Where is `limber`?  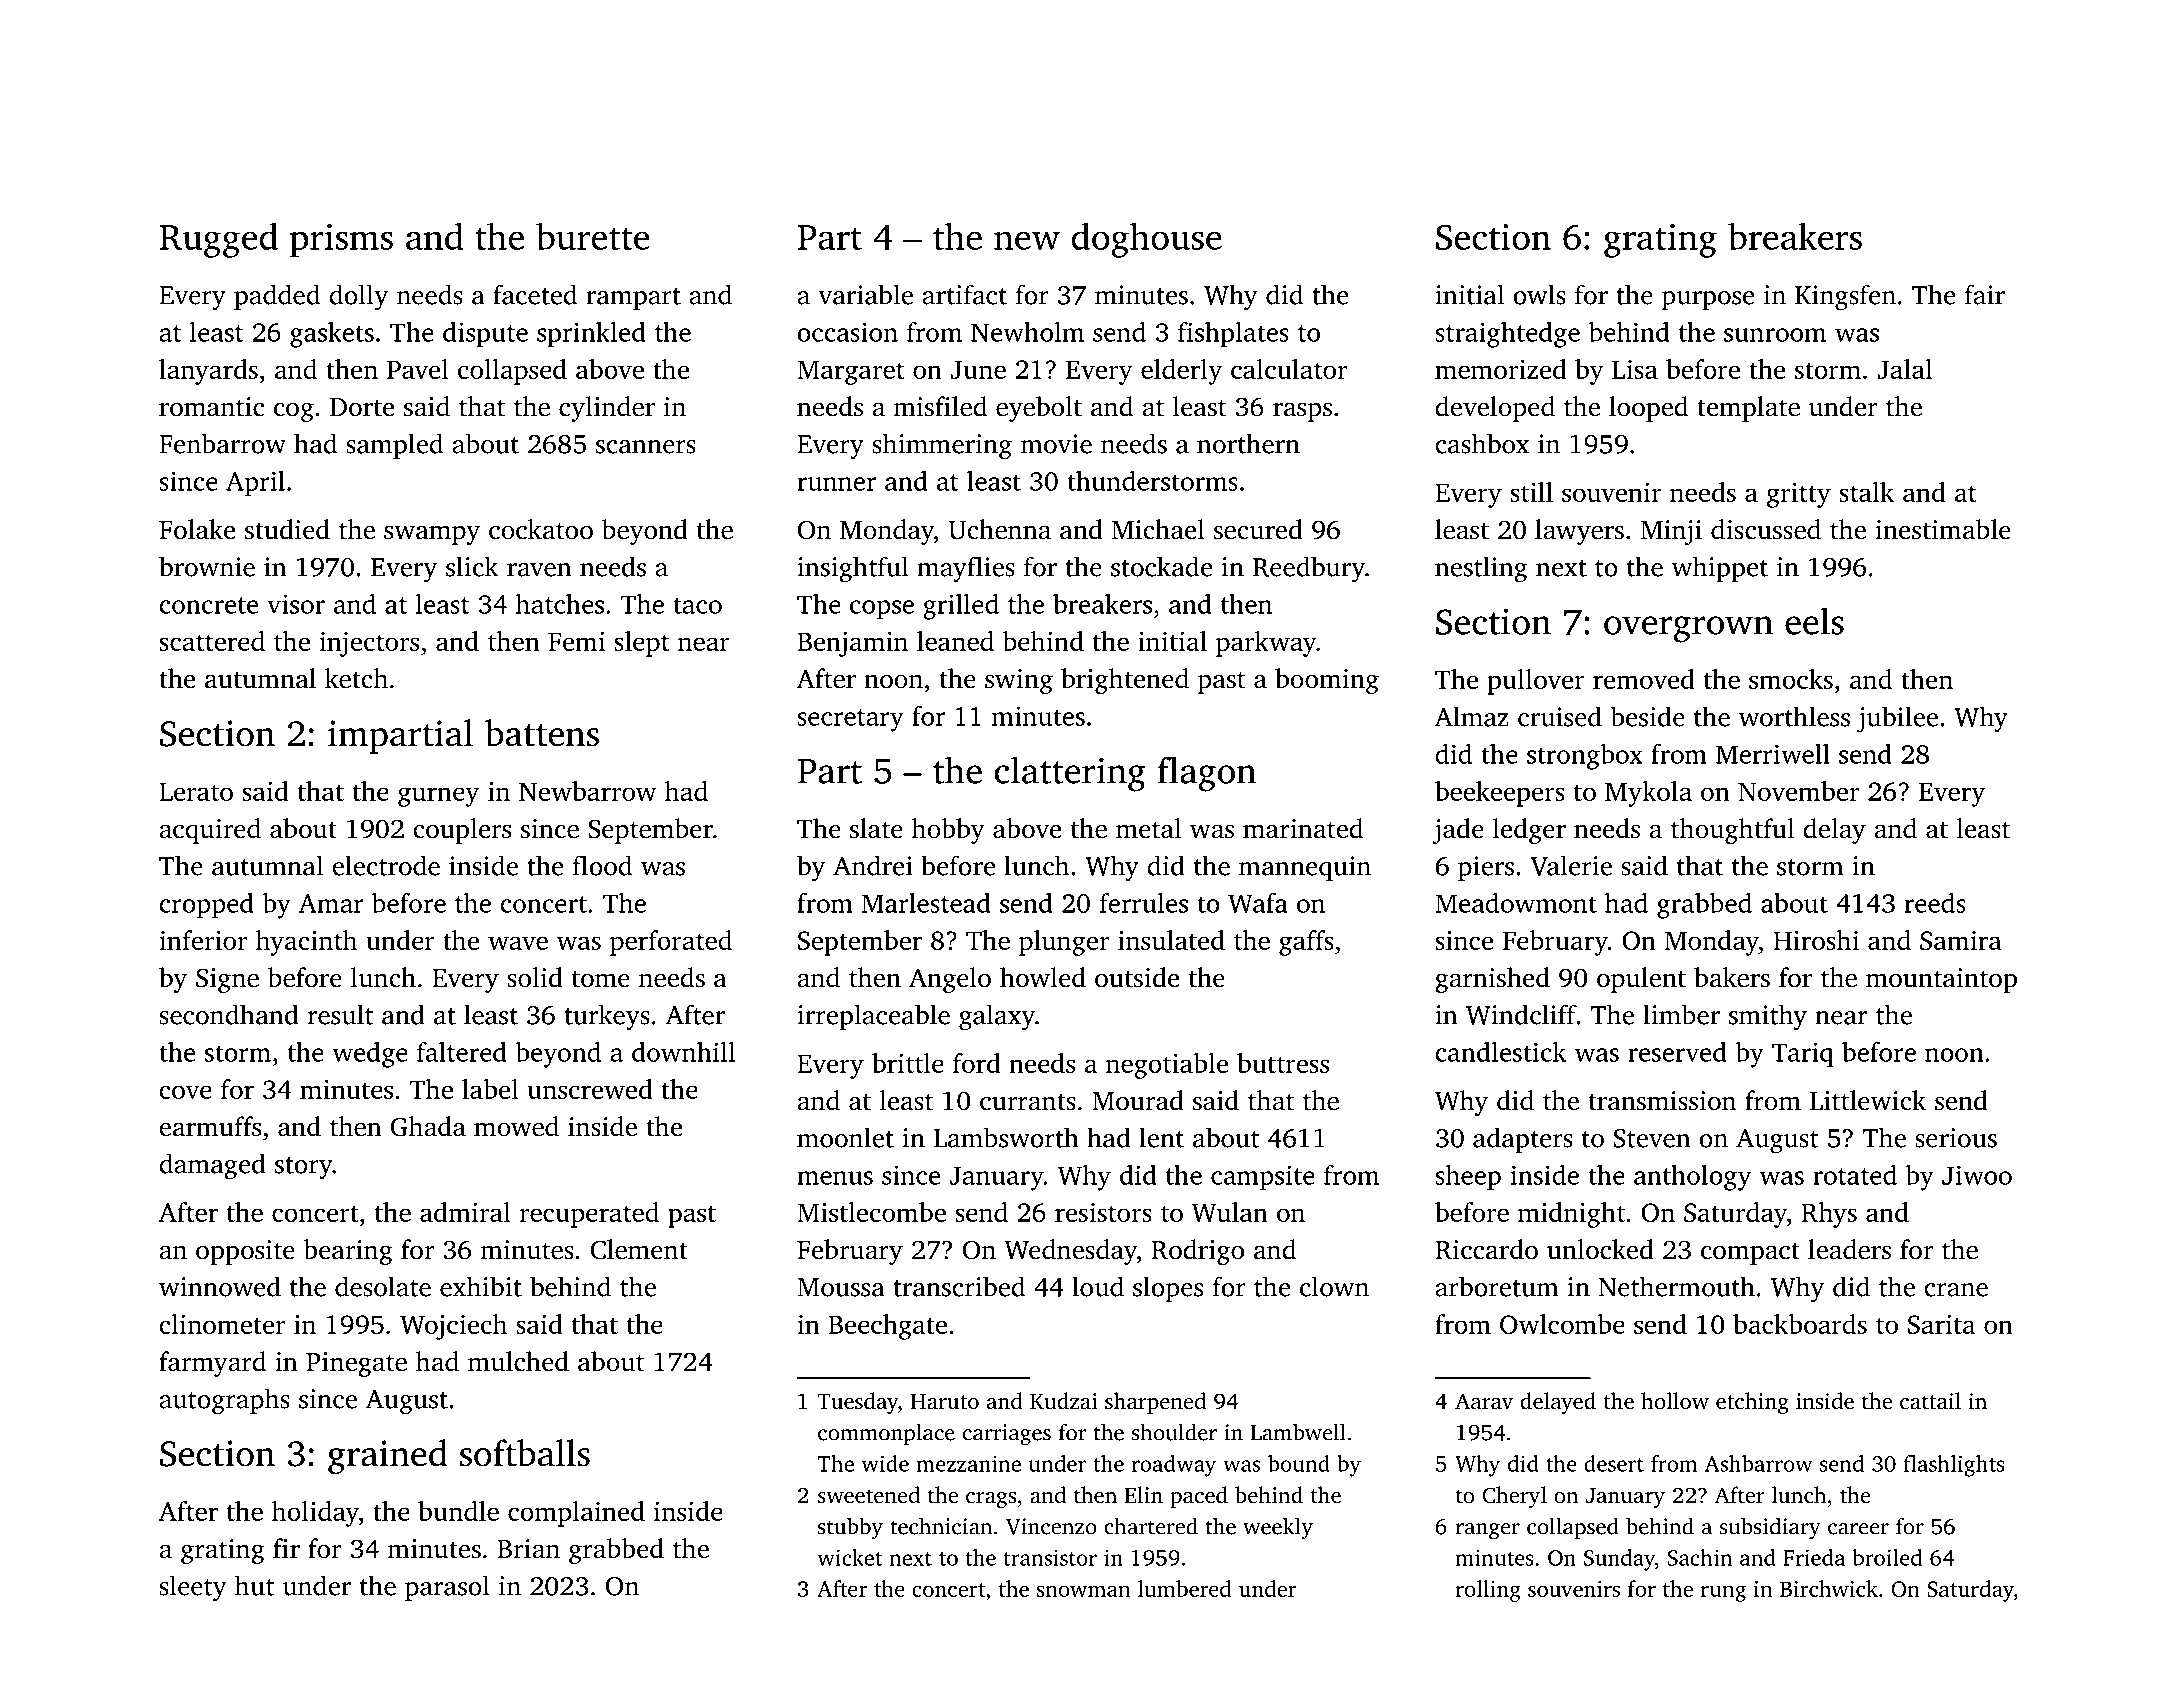 limber is located at coordinates (1681, 1014).
